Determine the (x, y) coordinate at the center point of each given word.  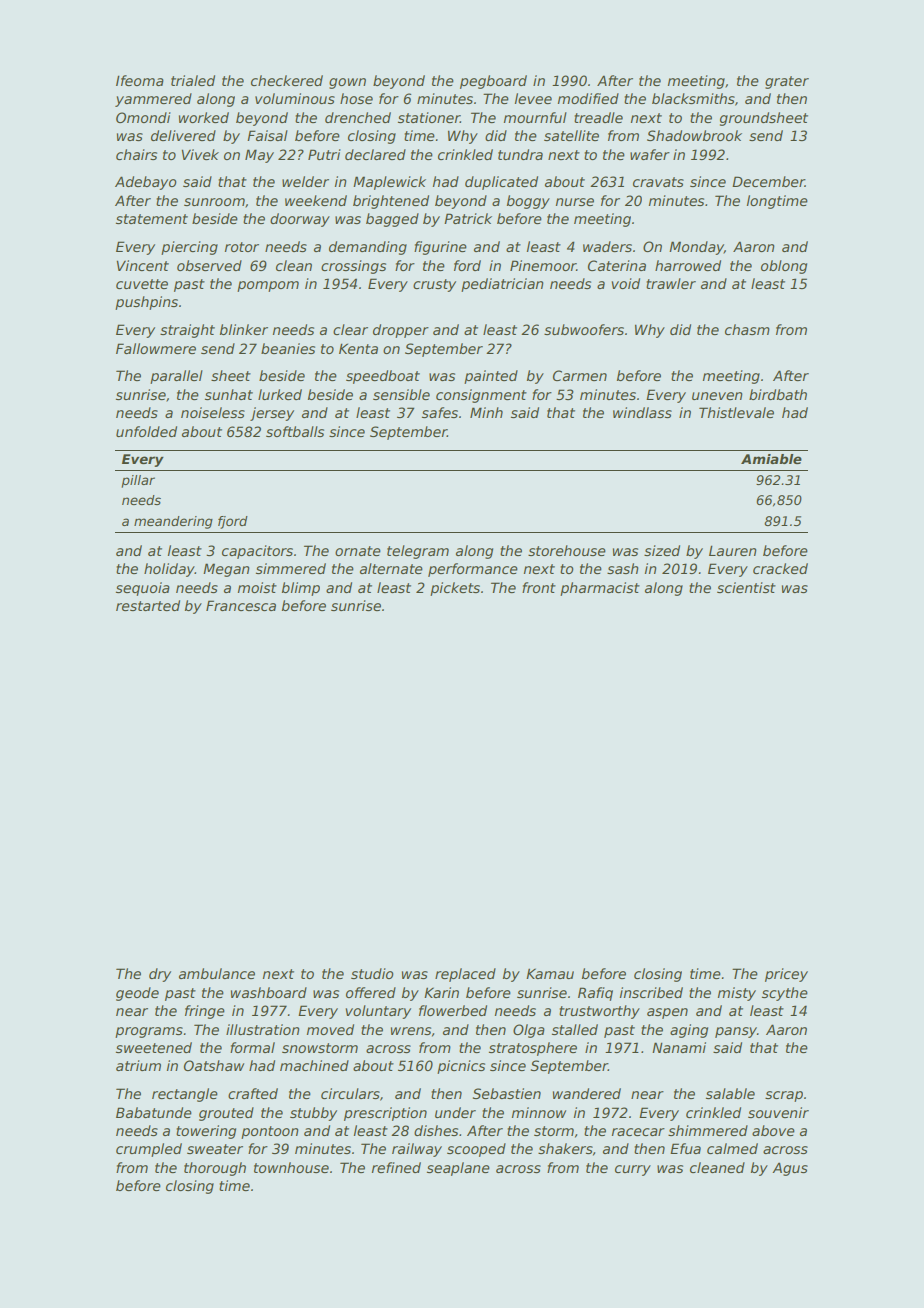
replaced (465, 975)
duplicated (501, 183)
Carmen (580, 375)
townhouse (291, 1167)
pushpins (146, 303)
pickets (455, 589)
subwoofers (584, 329)
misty (737, 994)
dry (160, 975)
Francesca (241, 605)
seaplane (458, 1169)
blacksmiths (693, 98)
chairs (136, 154)
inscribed (651, 992)
